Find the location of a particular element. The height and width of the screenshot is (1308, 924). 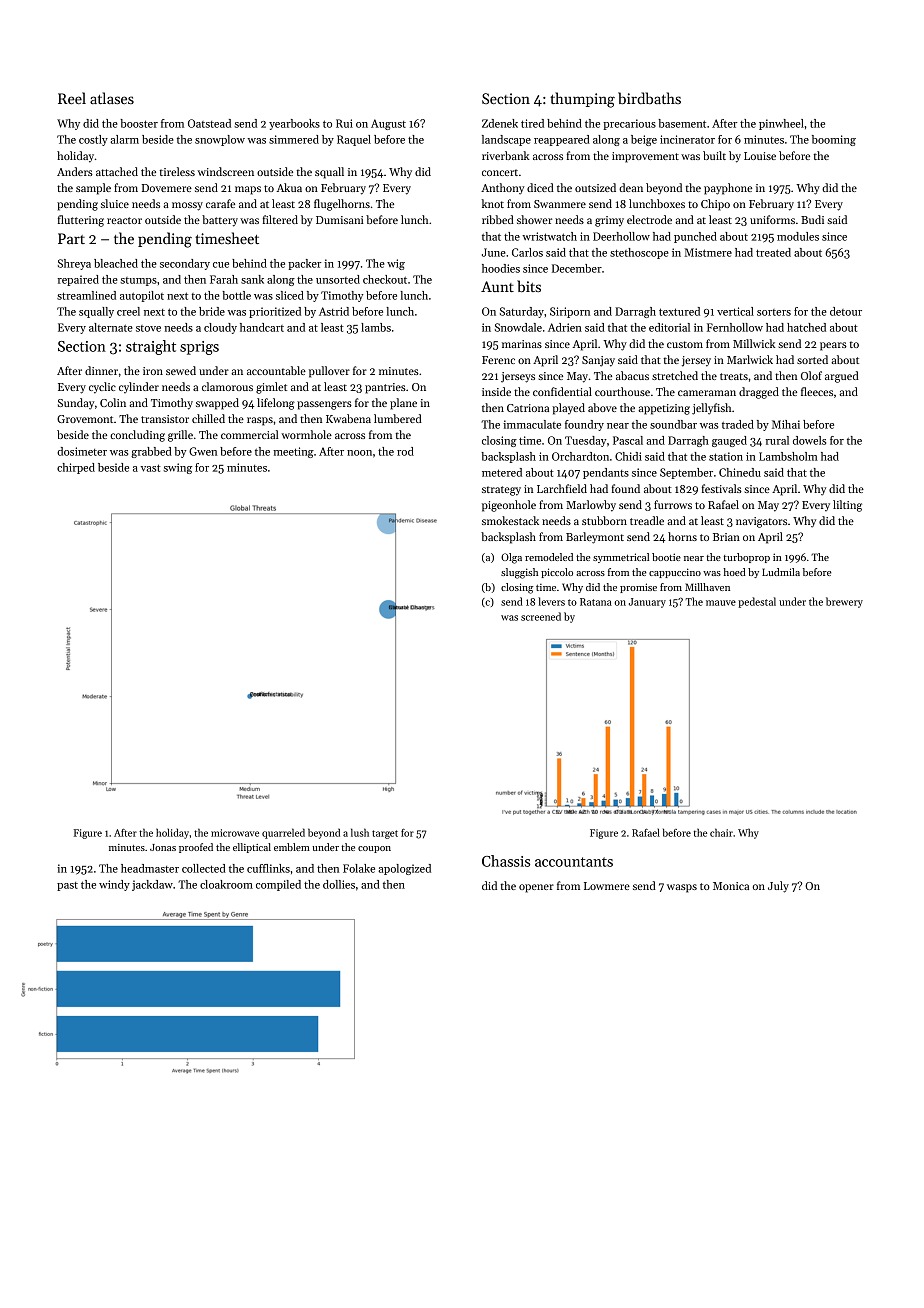

atlases is located at coordinates (112, 98).
